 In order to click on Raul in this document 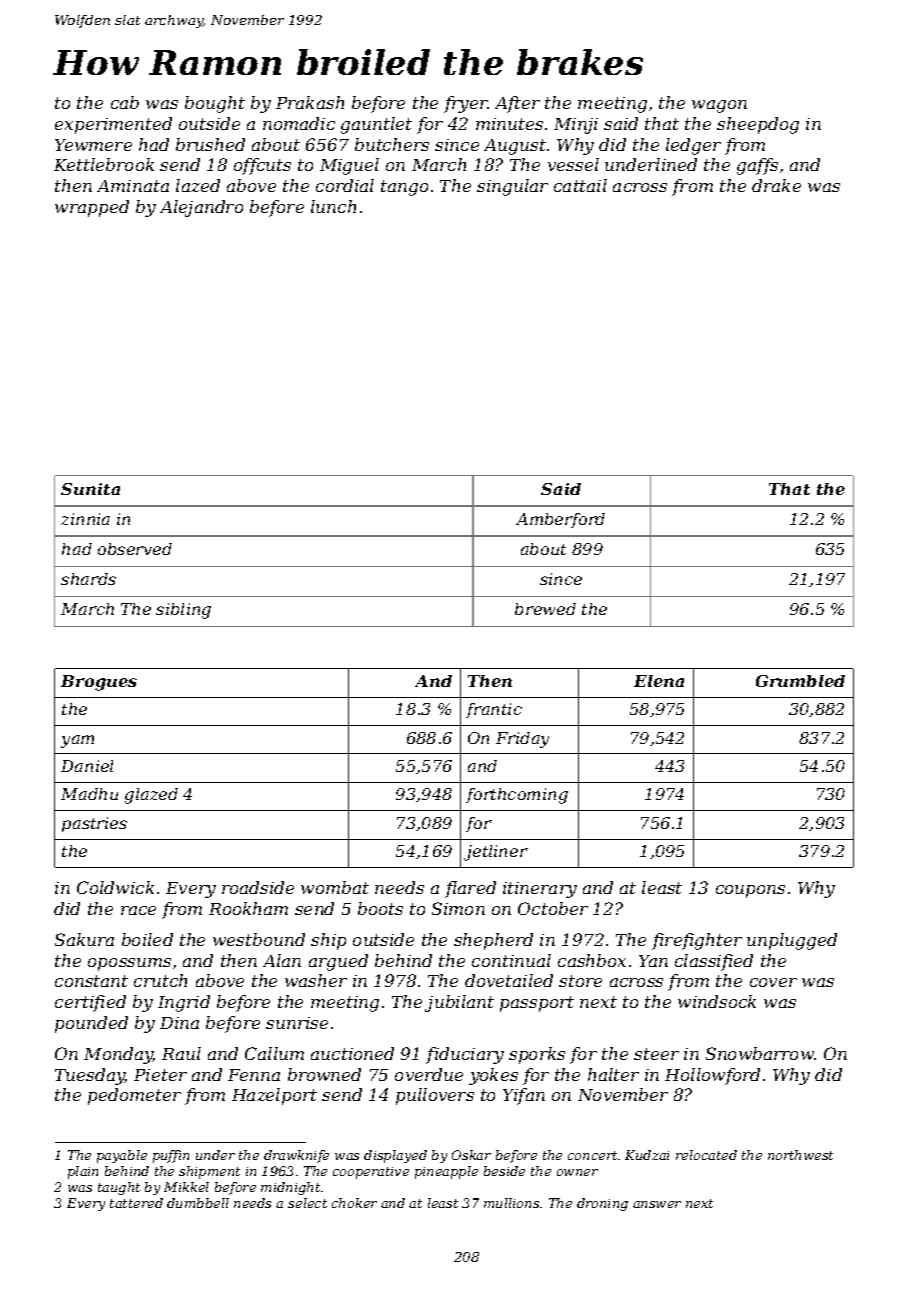, I will do `click(181, 1053)`.
